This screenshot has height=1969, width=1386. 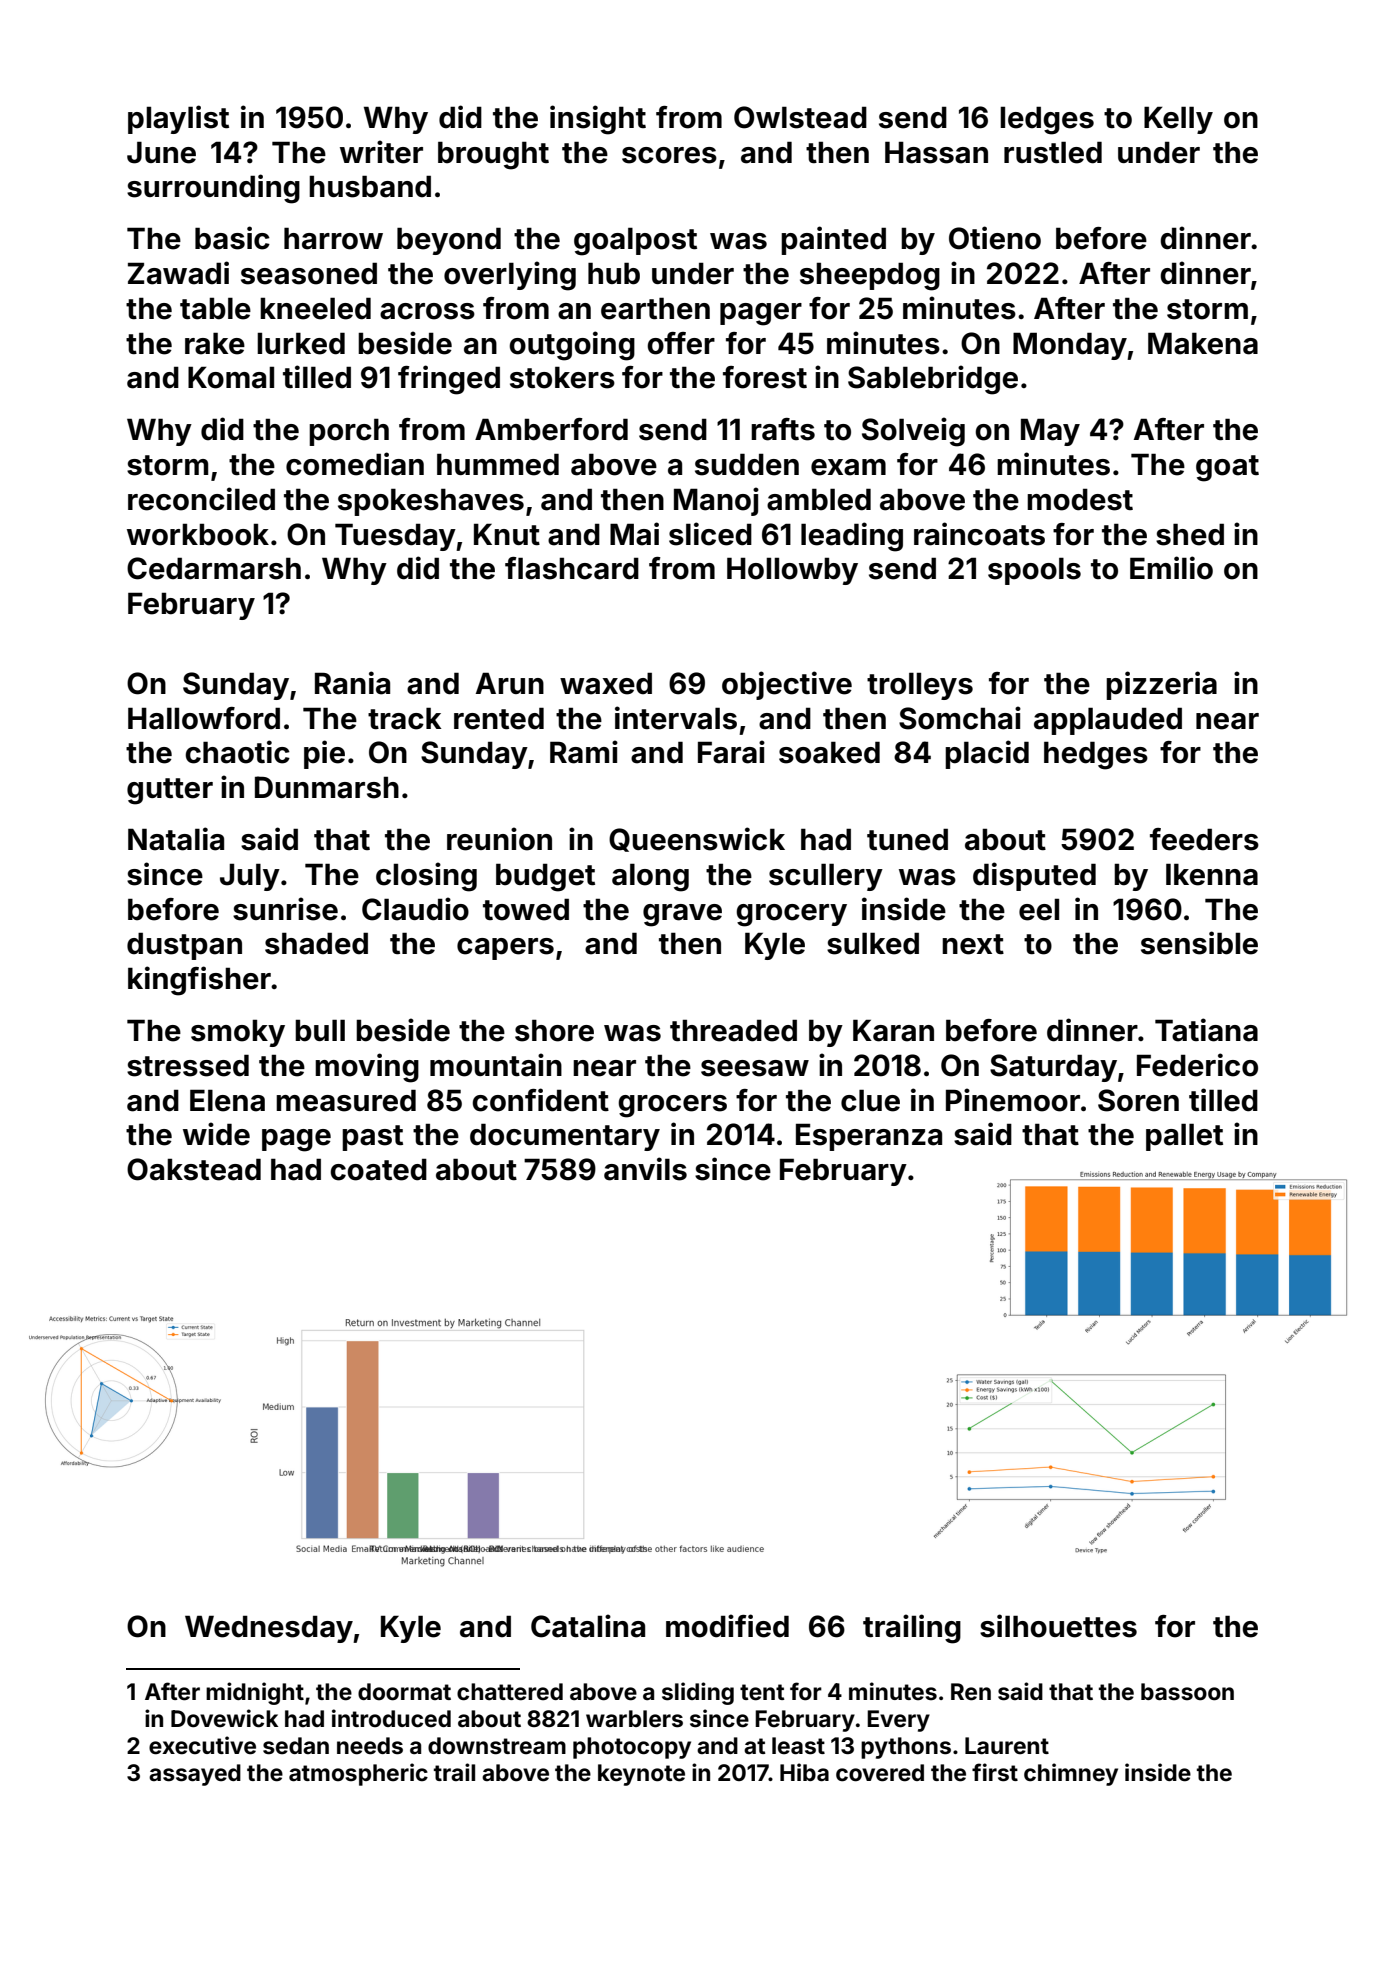 I want to click on grocers, so click(x=672, y=1106).
